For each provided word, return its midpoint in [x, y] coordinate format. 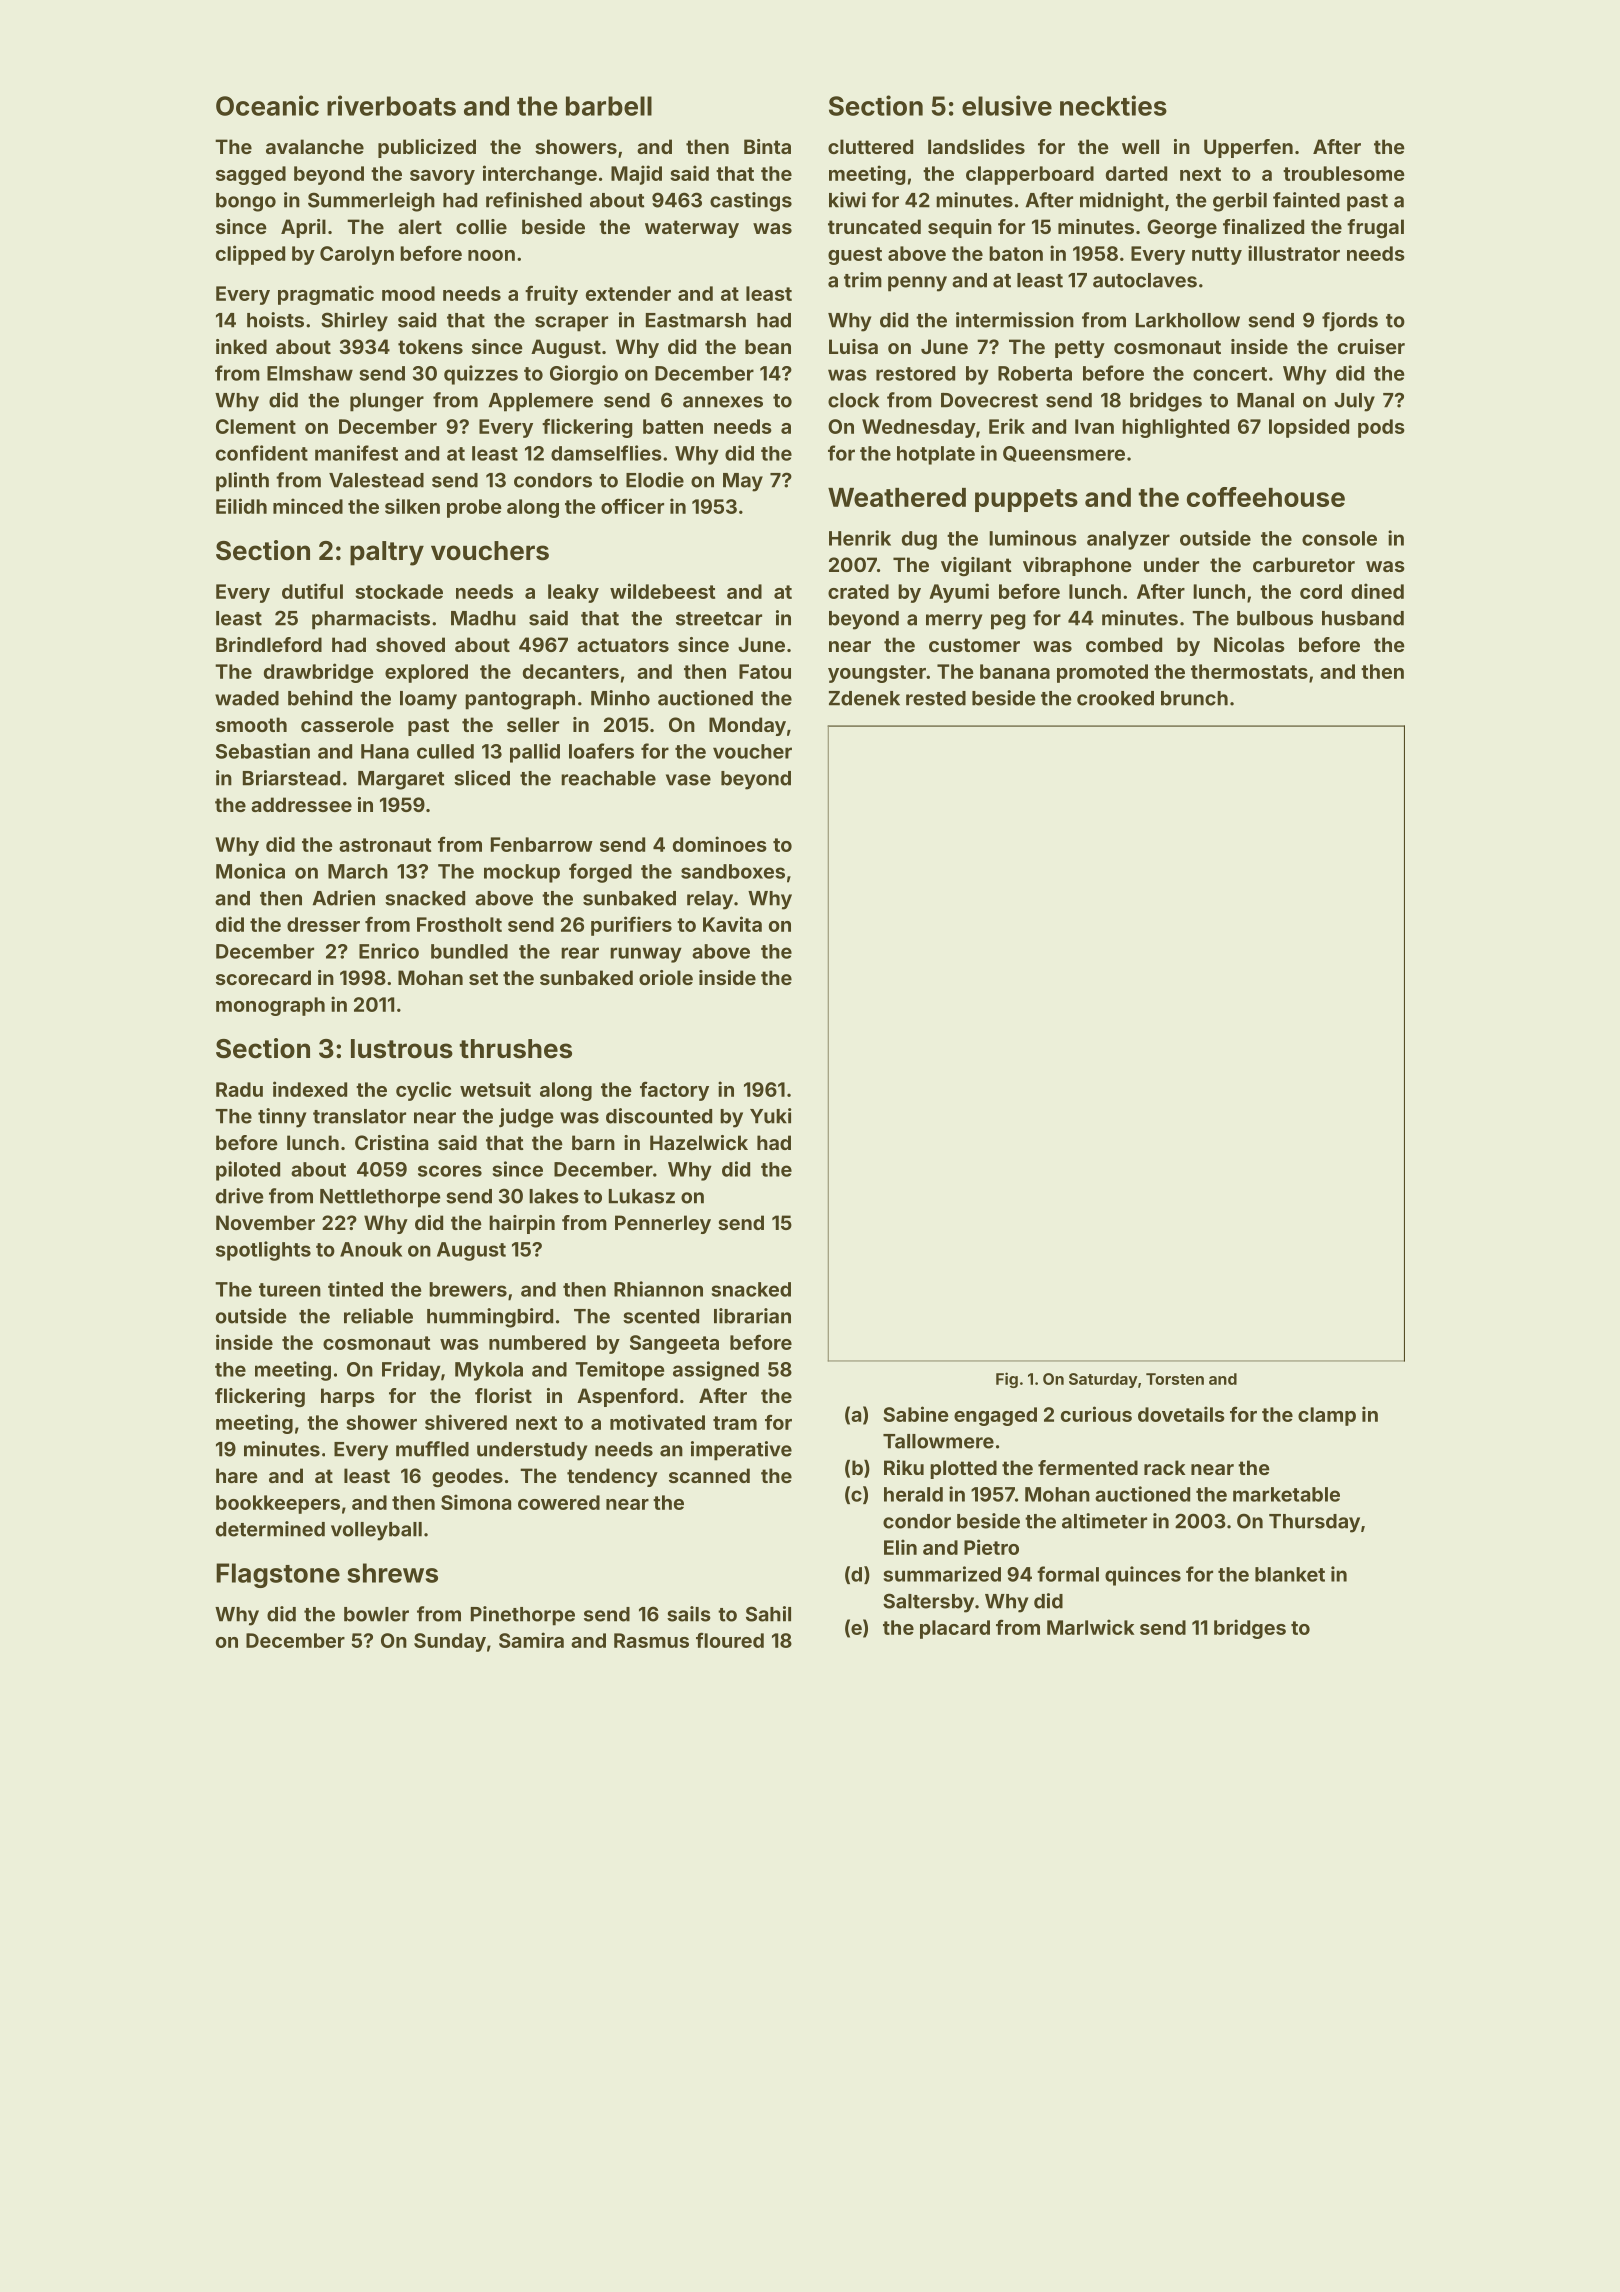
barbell [609, 106]
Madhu [483, 618]
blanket [1290, 1574]
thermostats [1249, 671]
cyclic [423, 1091]
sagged [251, 175]
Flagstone [278, 1575]
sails [689, 1614]
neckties [1113, 105]
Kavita [732, 924]
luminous [1033, 538]
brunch [1194, 698]
